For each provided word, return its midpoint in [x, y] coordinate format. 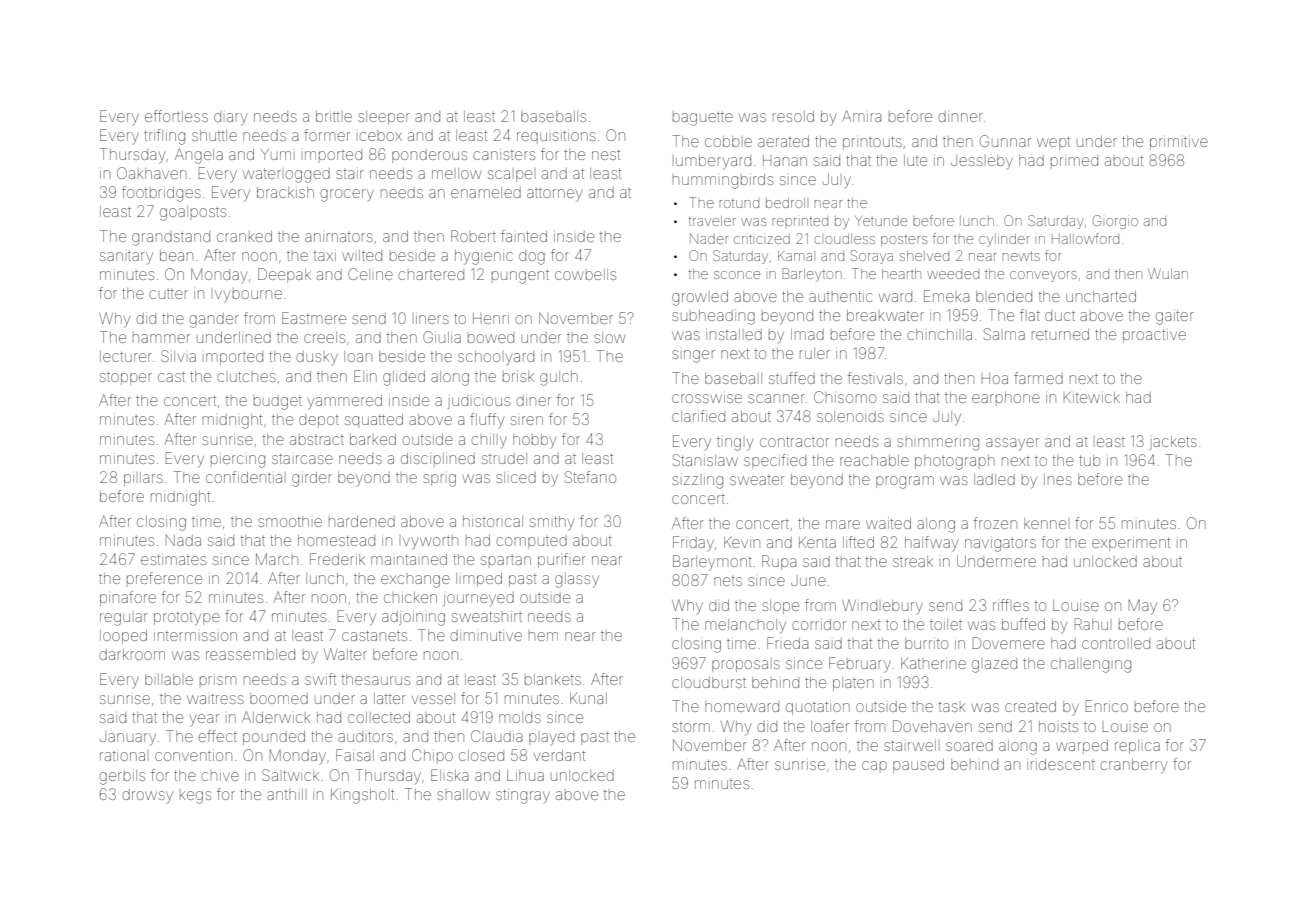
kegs [195, 797]
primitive [1179, 143]
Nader [709, 238]
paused [918, 766]
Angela [199, 156]
